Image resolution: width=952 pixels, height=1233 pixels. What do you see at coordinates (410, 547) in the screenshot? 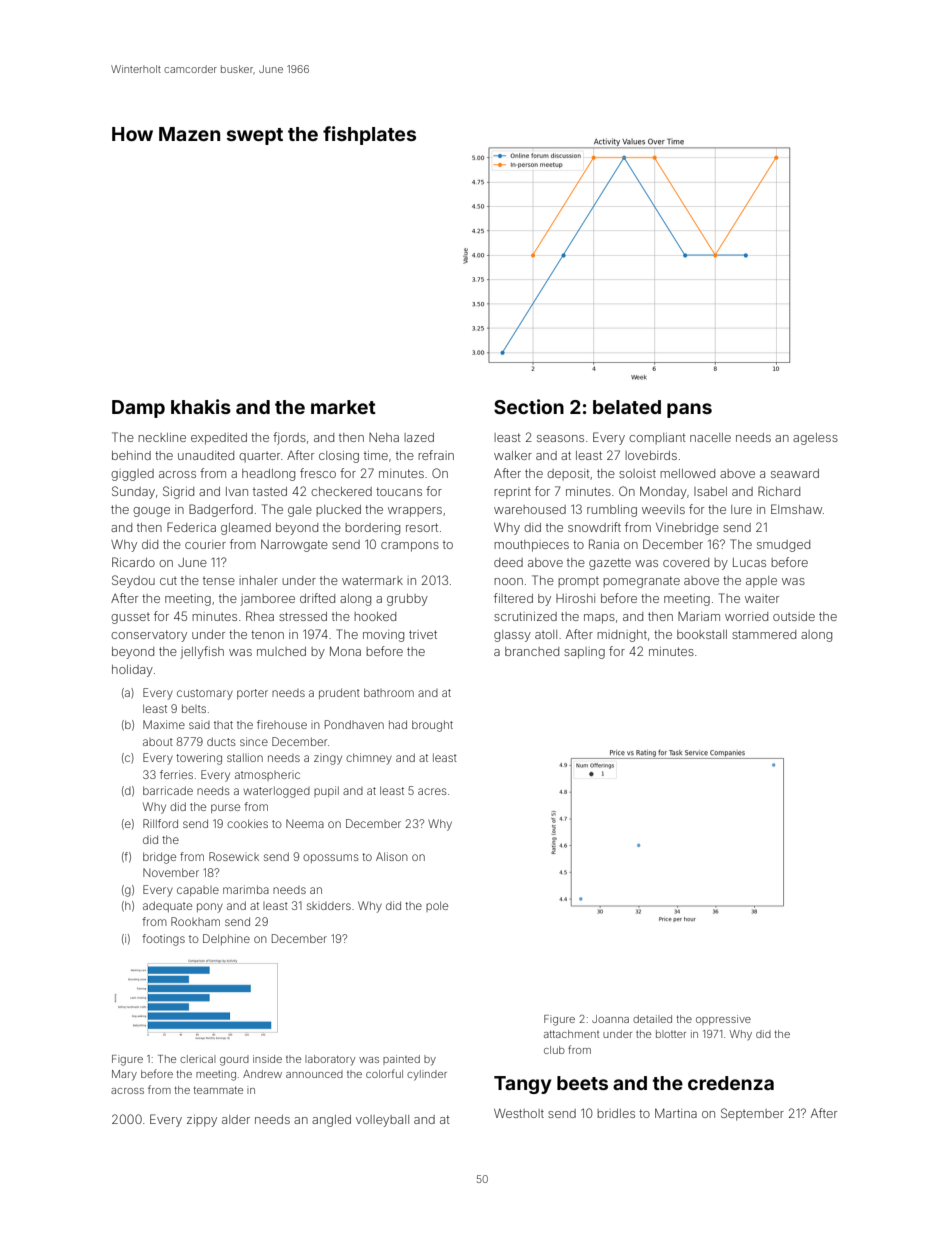
I see `crampons` at bounding box center [410, 547].
